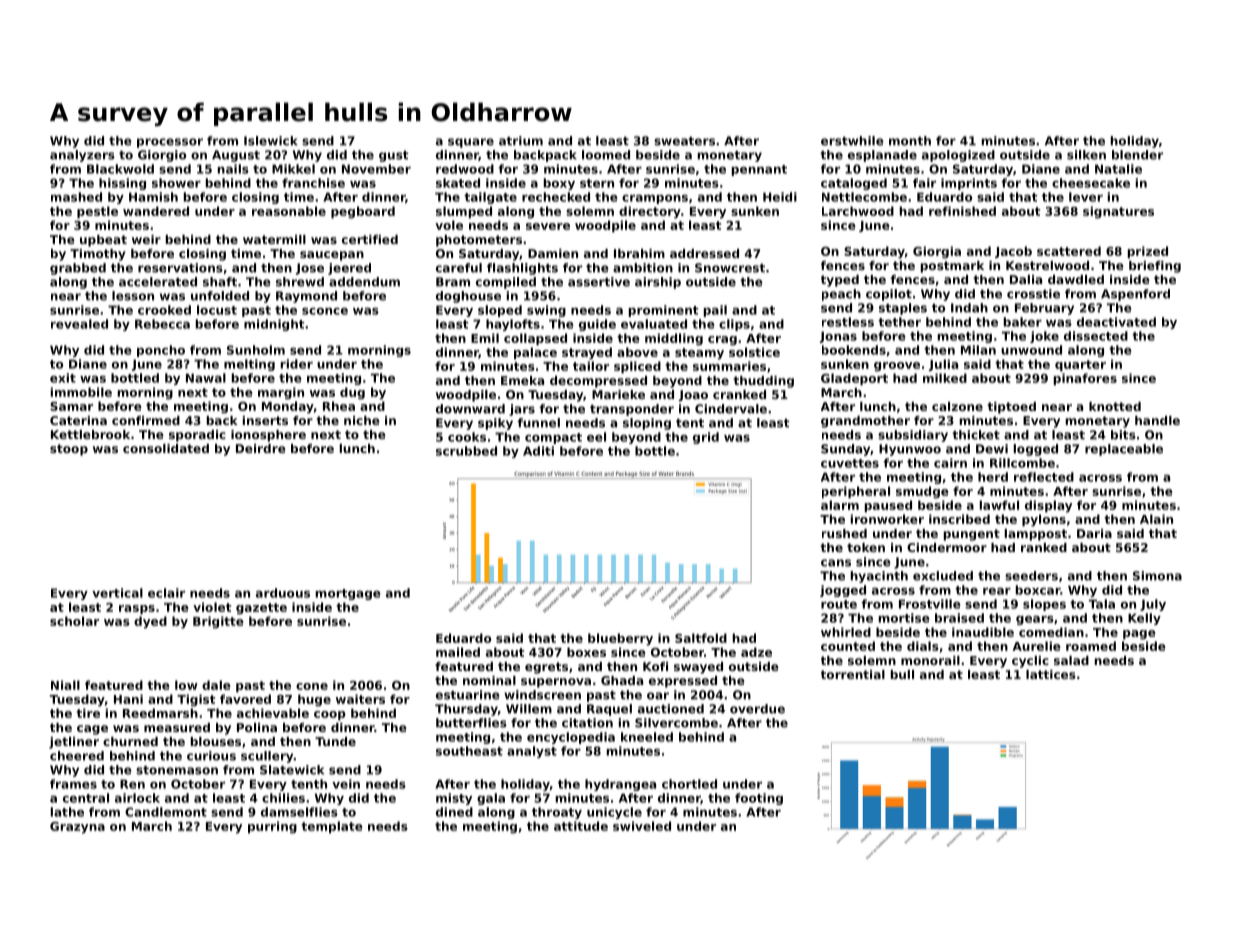 The height and width of the document is (952, 1233). I want to click on inscribed, so click(959, 519).
